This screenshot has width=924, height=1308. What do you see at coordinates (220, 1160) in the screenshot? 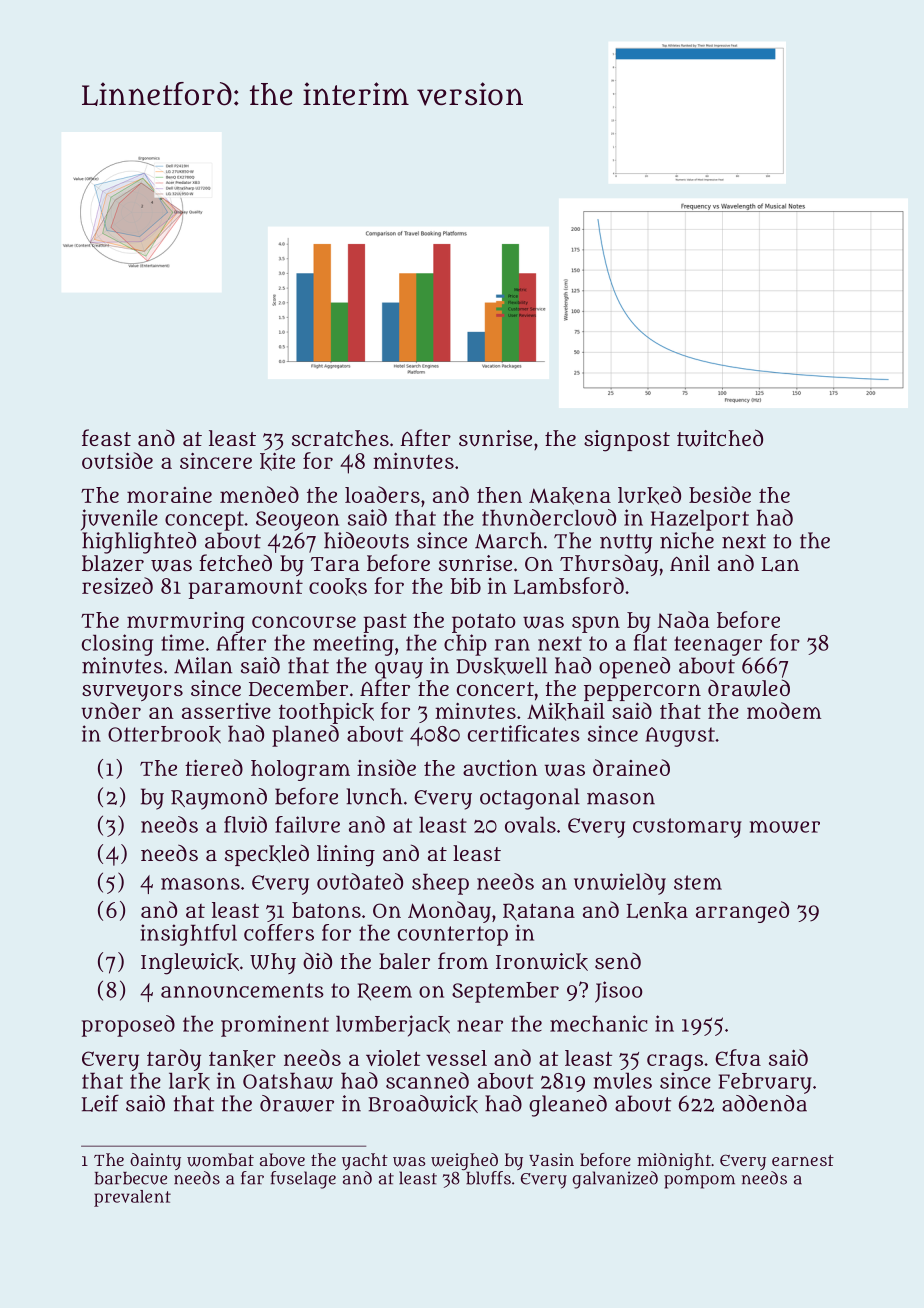
I see `wombat` at bounding box center [220, 1160].
